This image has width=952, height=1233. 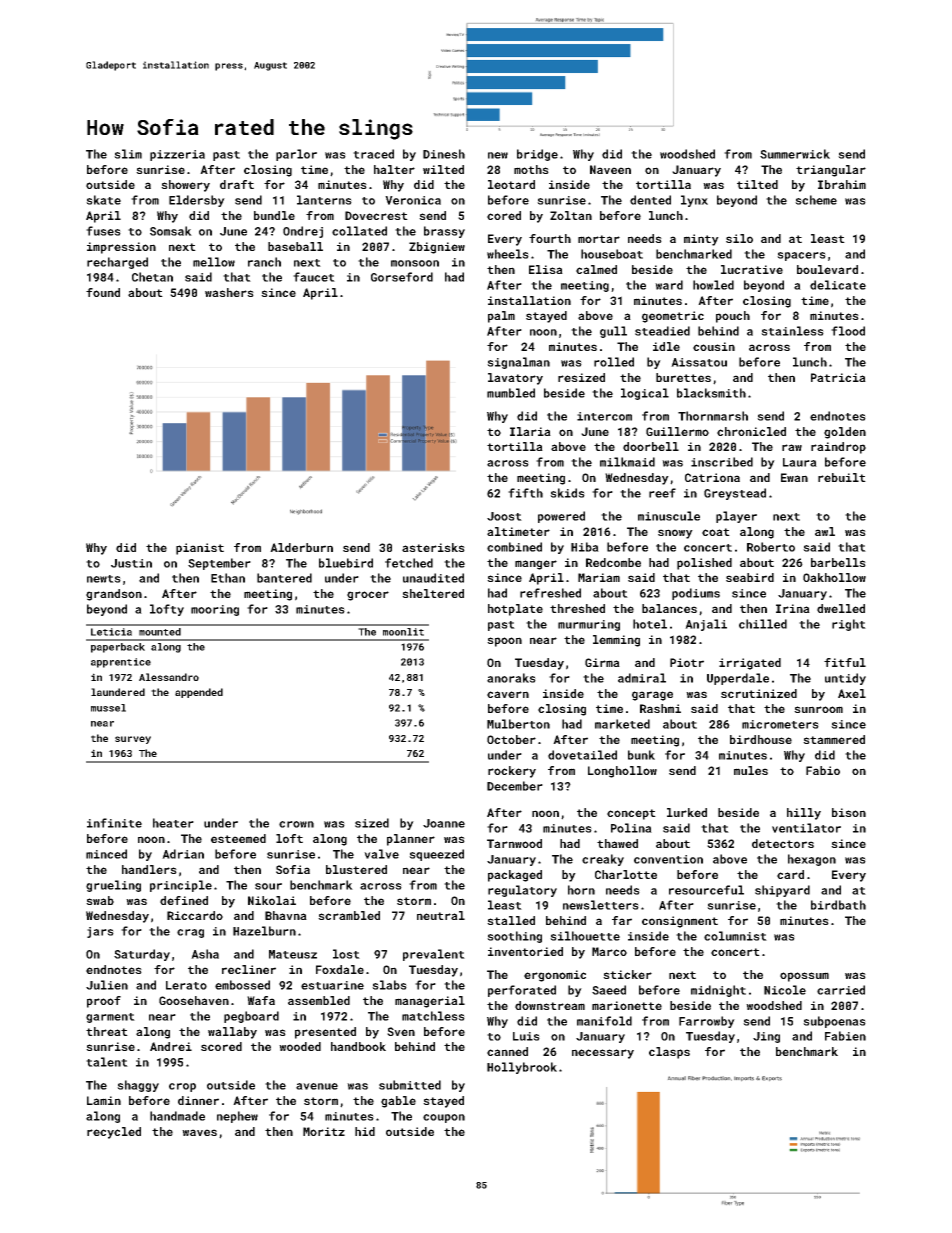 What do you see at coordinates (801, 256) in the image?
I see `spacers` at bounding box center [801, 256].
